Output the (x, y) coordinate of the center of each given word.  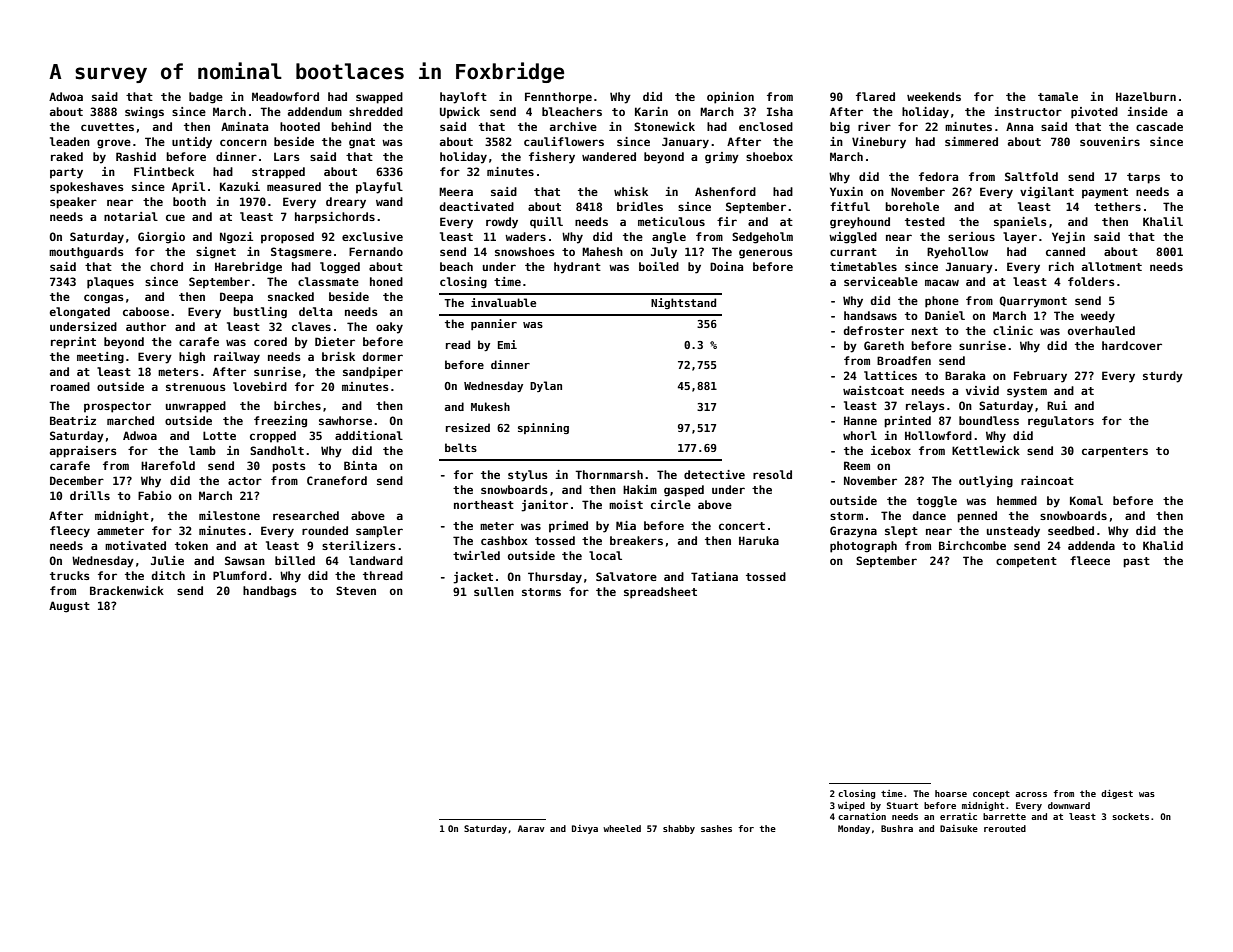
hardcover (1132, 345)
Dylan (546, 386)
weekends (934, 96)
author (146, 326)
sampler (379, 532)
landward (376, 560)
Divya (585, 829)
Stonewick (664, 126)
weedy (1098, 317)
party (66, 173)
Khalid (1163, 545)
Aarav (531, 828)
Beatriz (73, 420)
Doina (726, 266)
